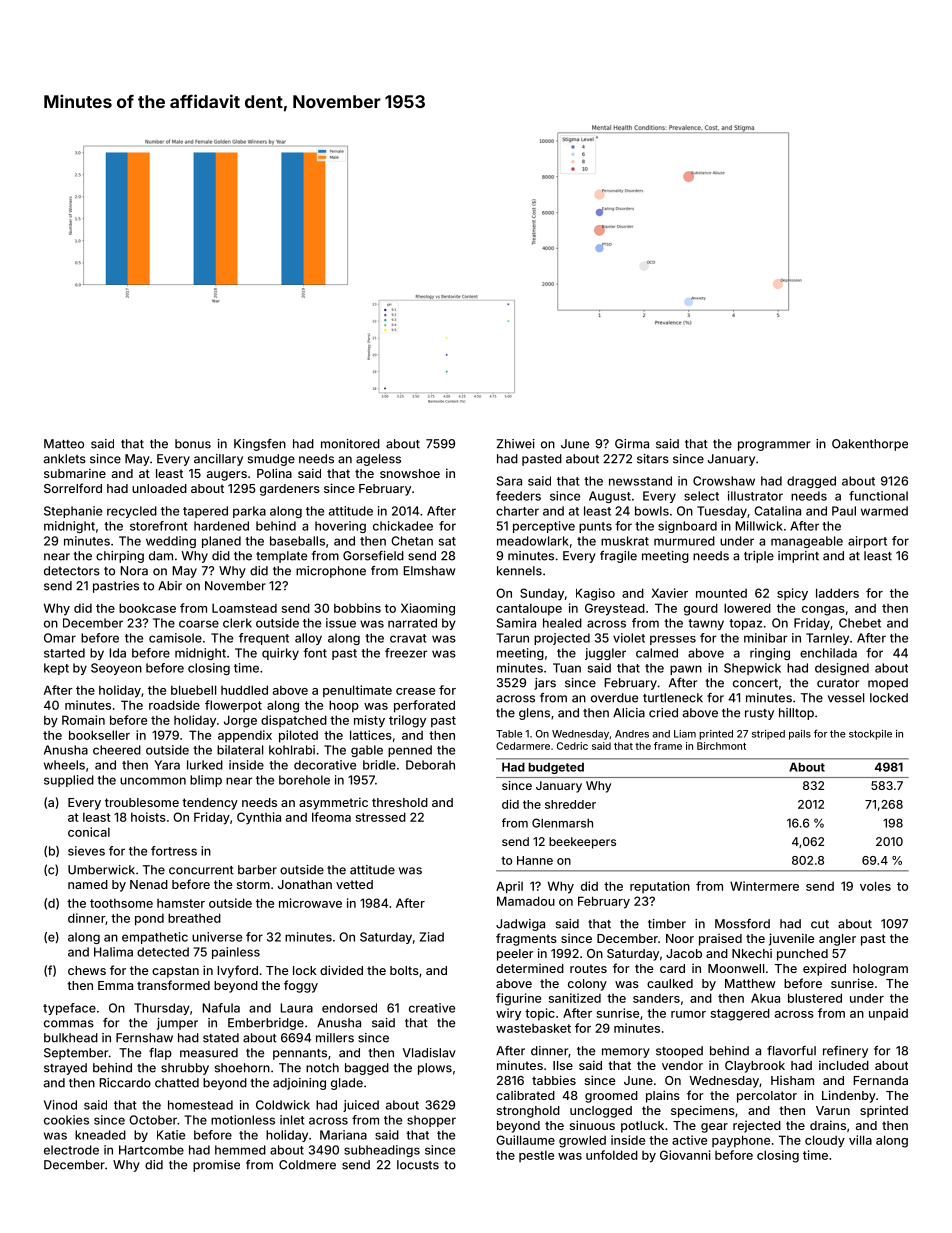 Image resolution: width=952 pixels, height=1233 pixels. I want to click on Romain, so click(83, 720).
